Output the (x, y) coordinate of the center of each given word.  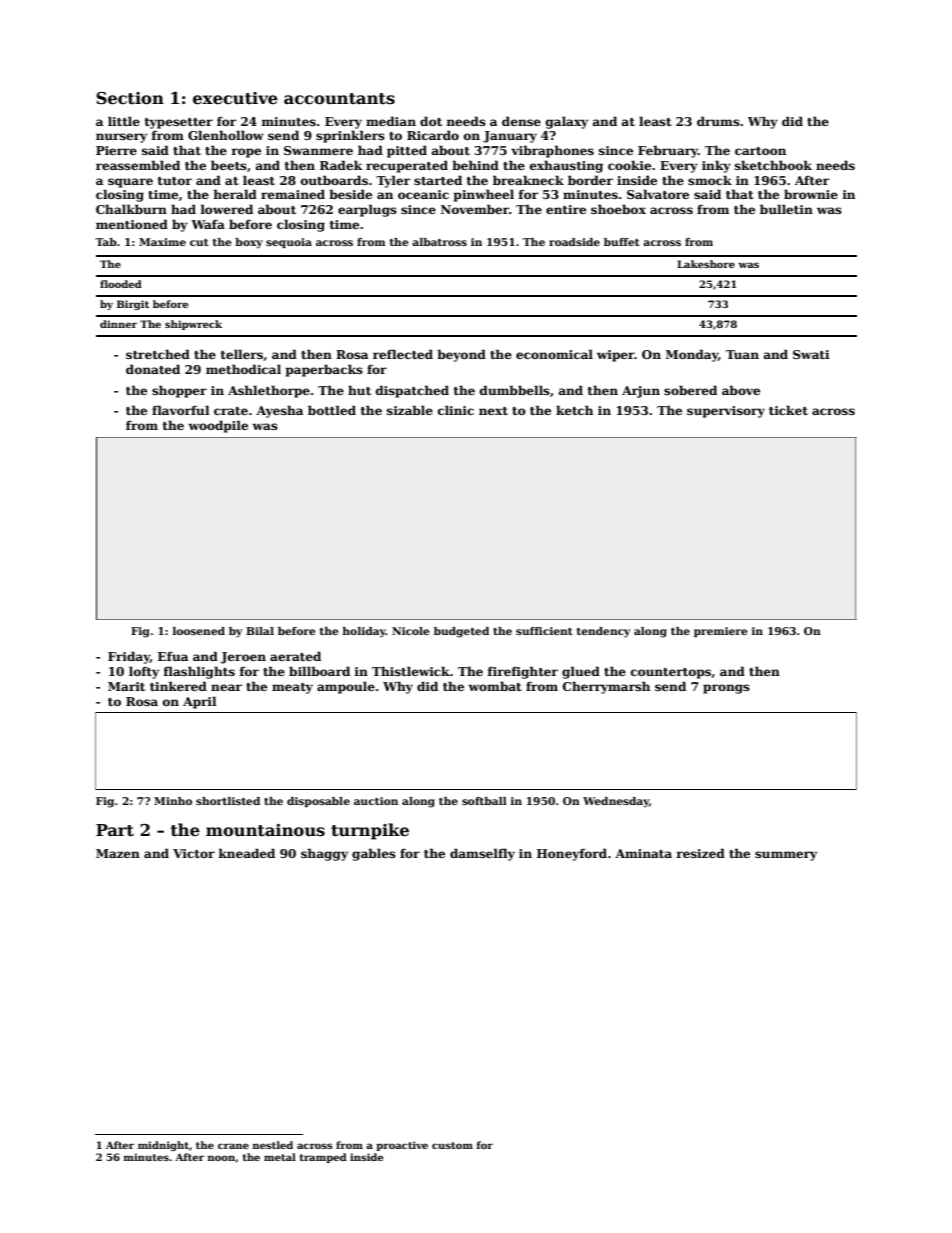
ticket (788, 410)
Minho (173, 801)
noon (221, 1158)
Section (130, 98)
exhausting (566, 166)
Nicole (410, 631)
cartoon (760, 151)
